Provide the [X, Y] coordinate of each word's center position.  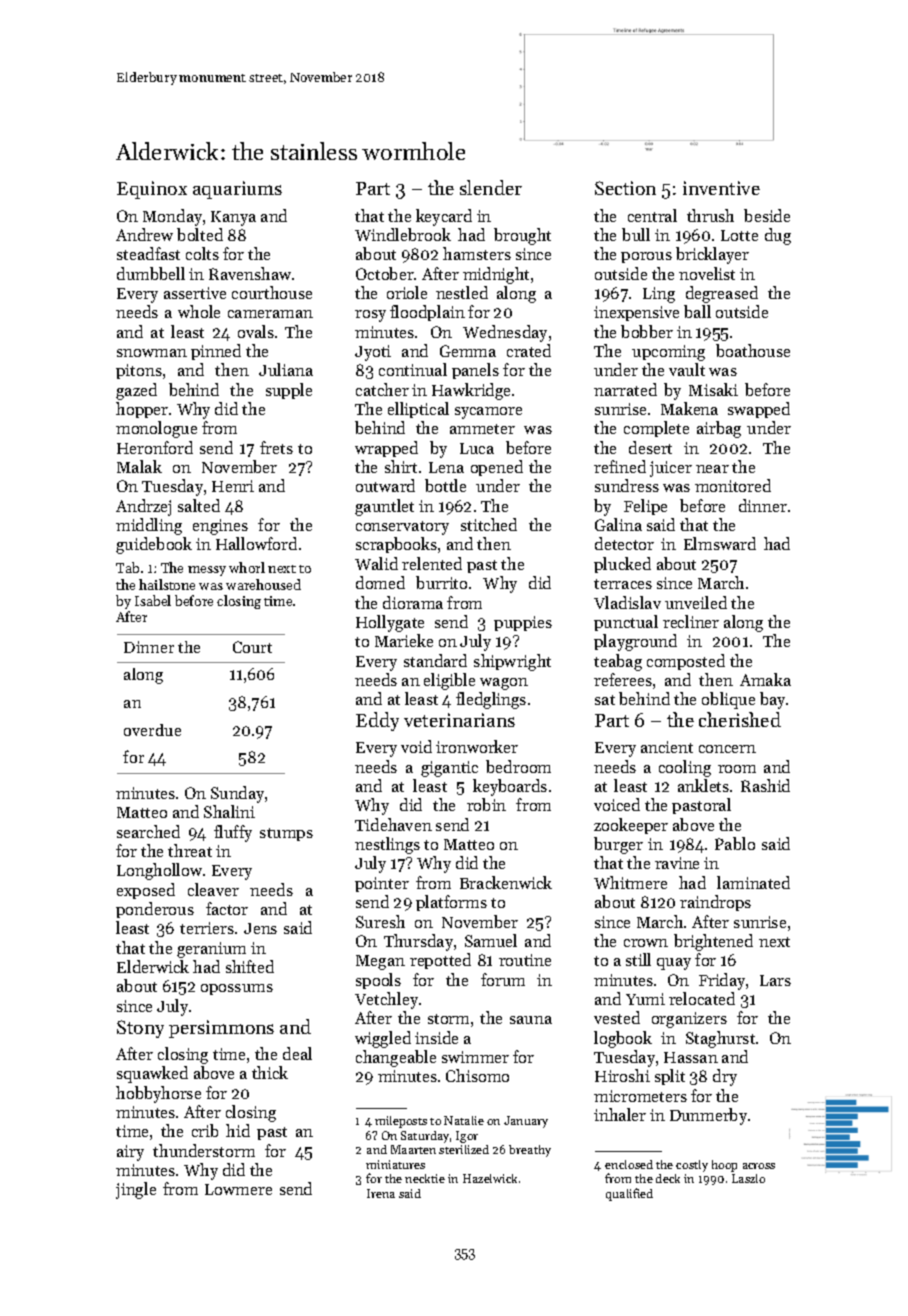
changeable [396, 1058]
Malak [139, 466]
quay [674, 964]
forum [503, 979]
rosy [370, 316]
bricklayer [712, 255]
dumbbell [151, 273]
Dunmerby [708, 1116]
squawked [152, 1074]
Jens [260, 928]
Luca [477, 448]
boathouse [753, 350]
